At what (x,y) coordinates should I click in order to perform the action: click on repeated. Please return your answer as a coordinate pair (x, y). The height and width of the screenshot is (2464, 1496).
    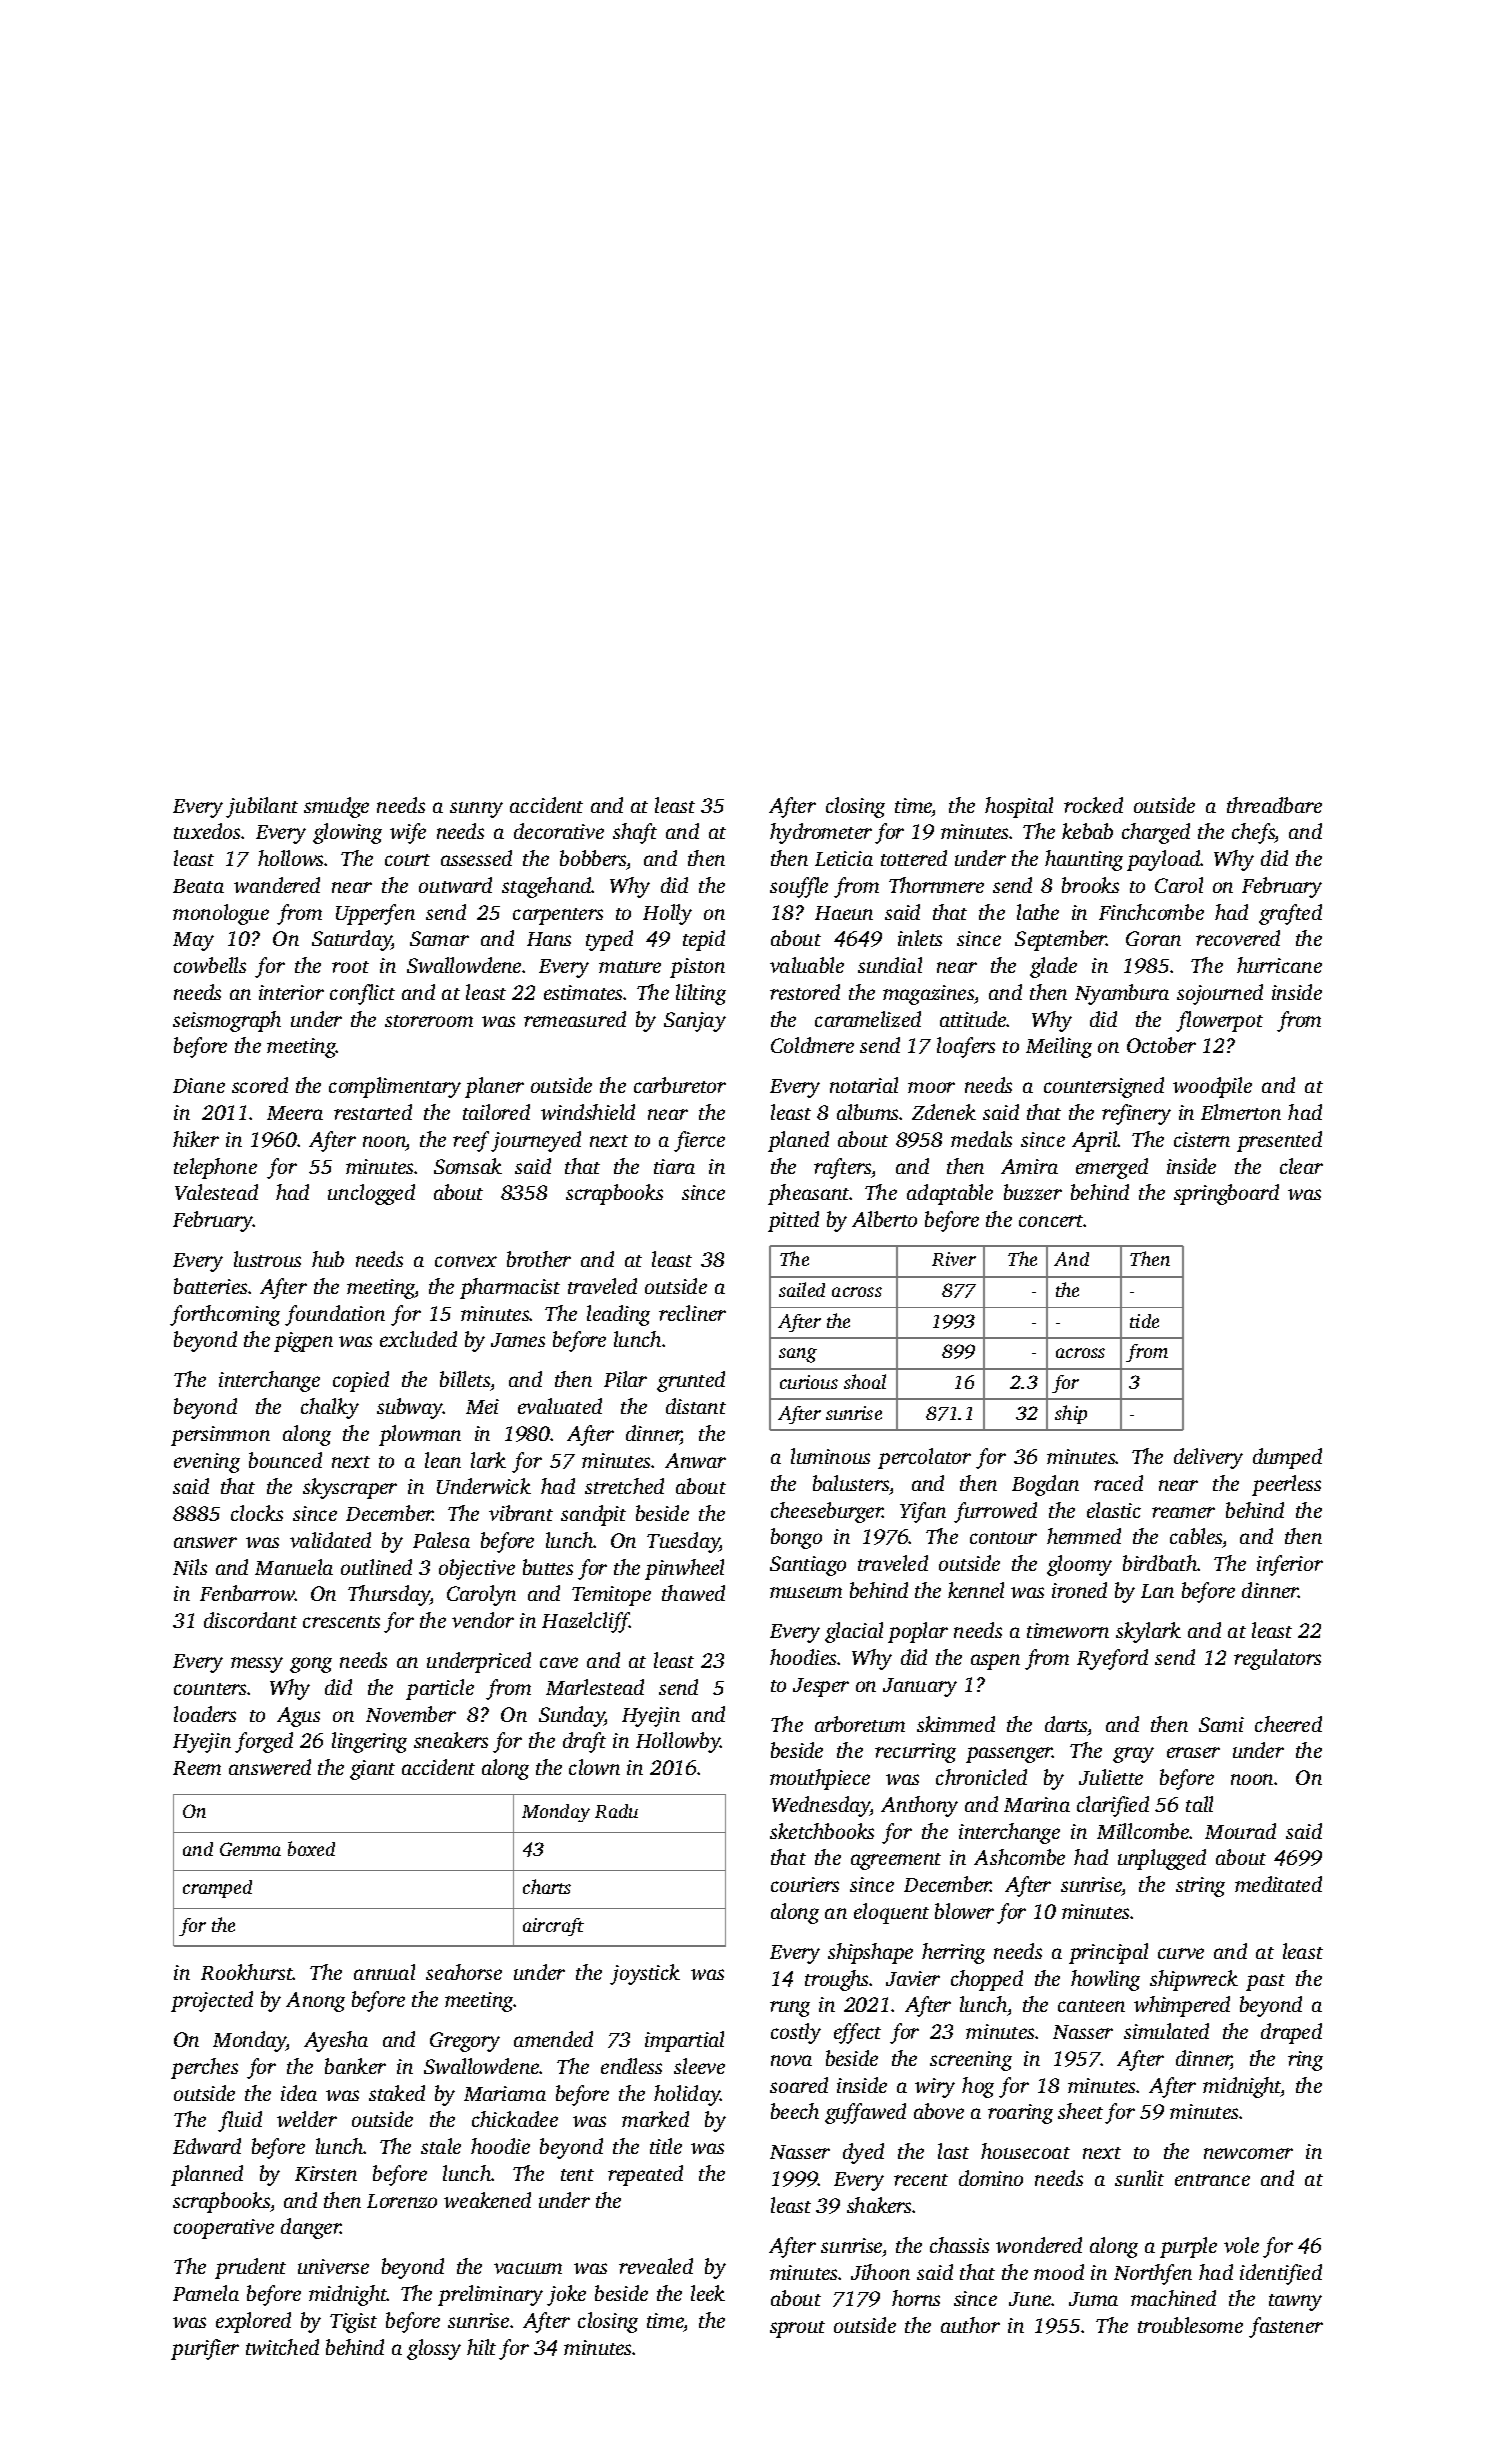
    Looking at the image, I should click on (645, 2175).
